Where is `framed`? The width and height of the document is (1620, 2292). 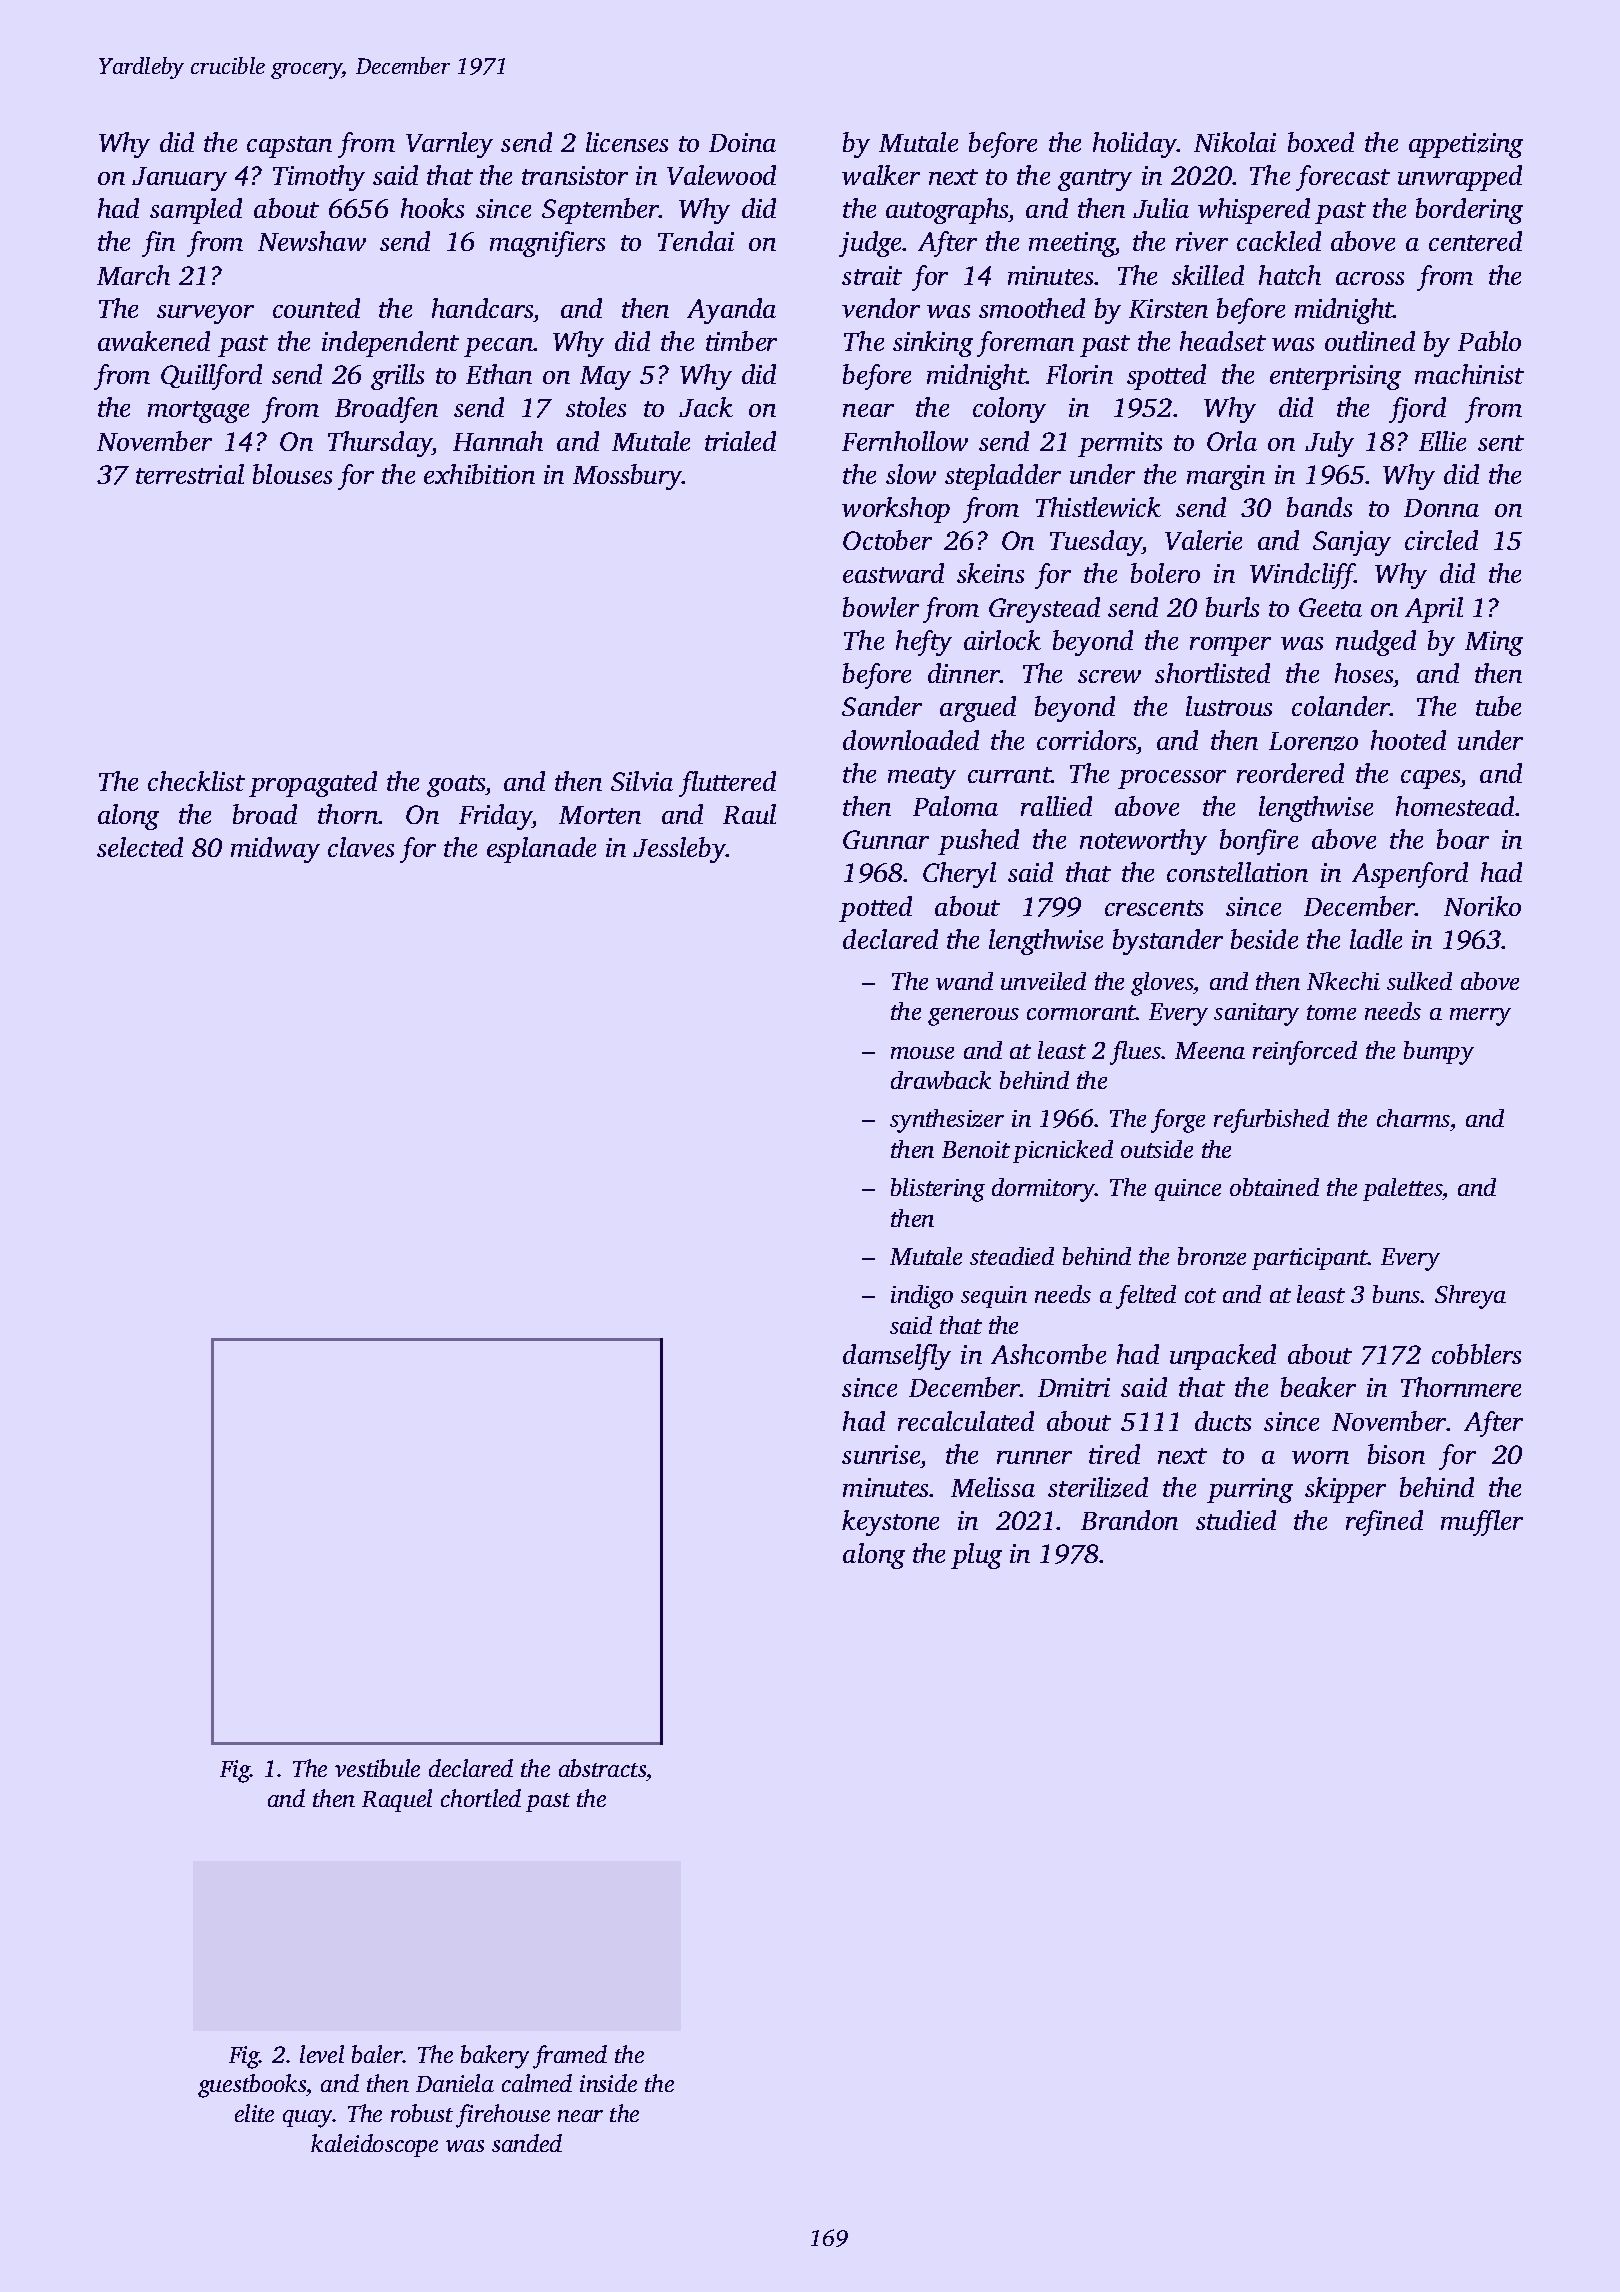
framed is located at coordinates (570, 2057).
